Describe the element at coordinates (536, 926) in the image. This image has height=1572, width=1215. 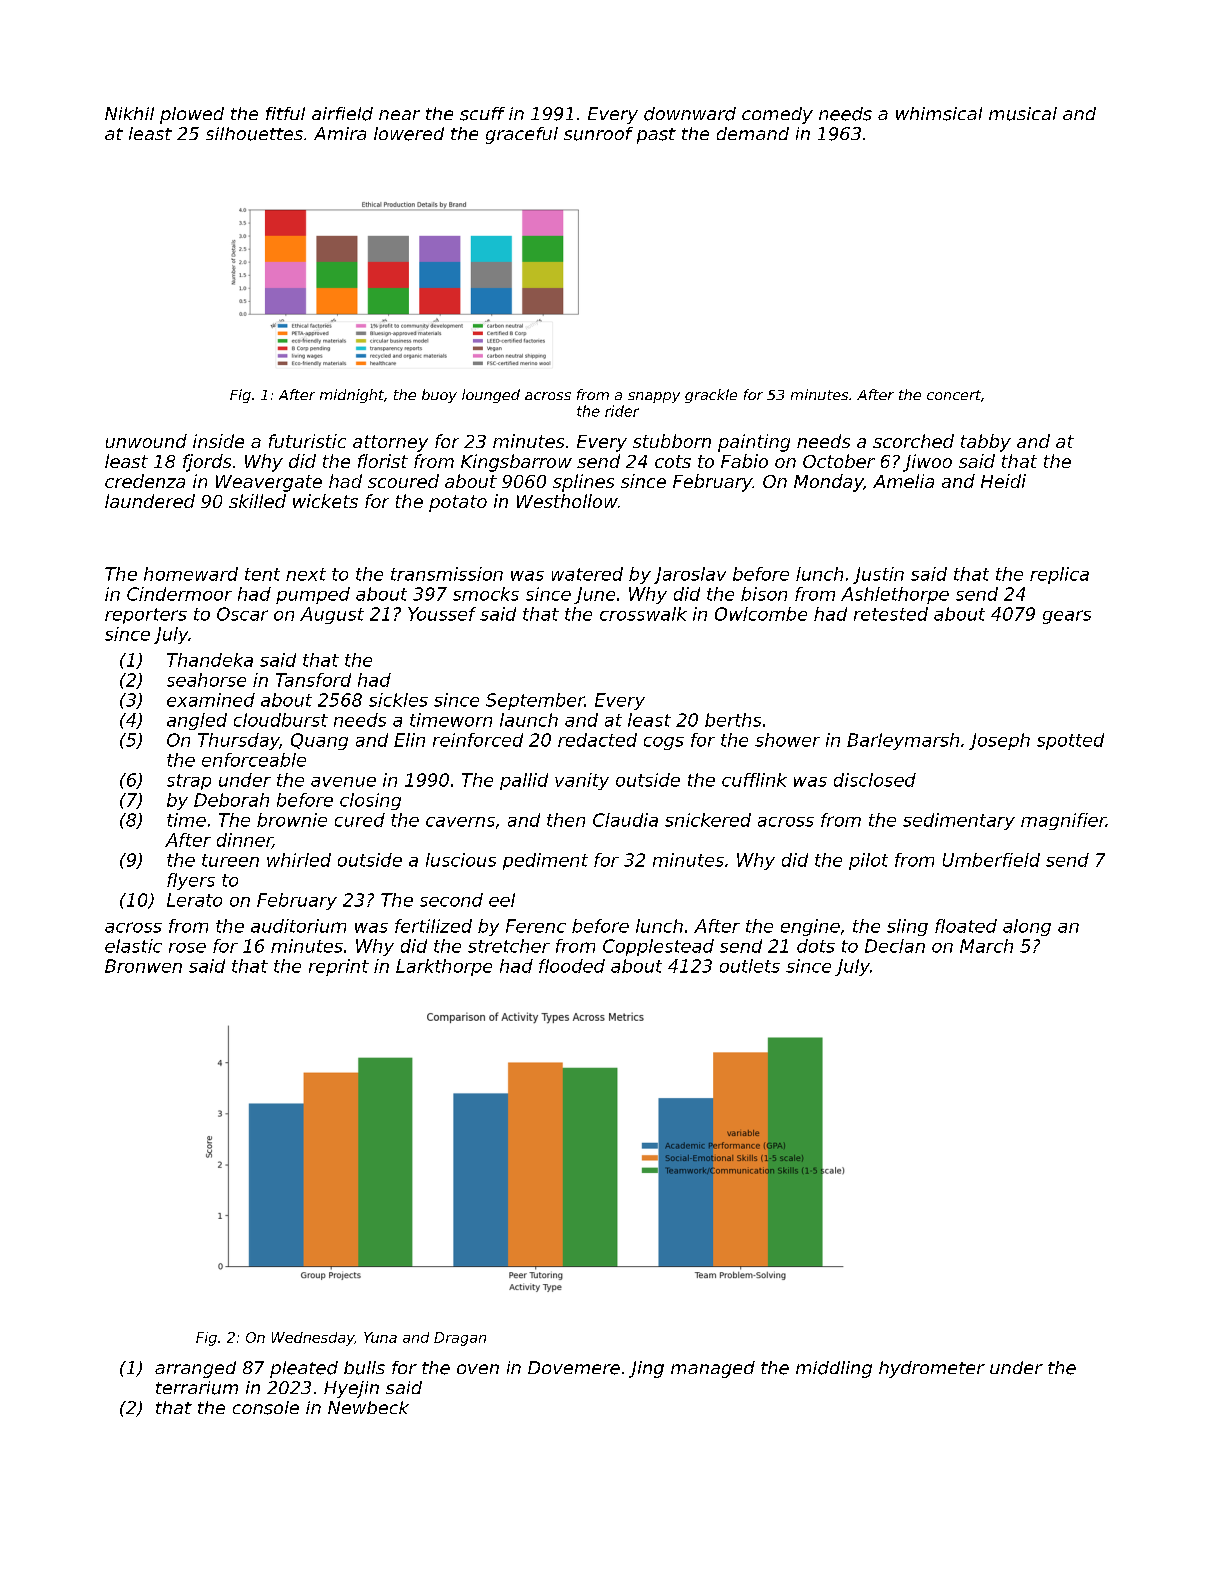
I see `Ferenc` at that location.
